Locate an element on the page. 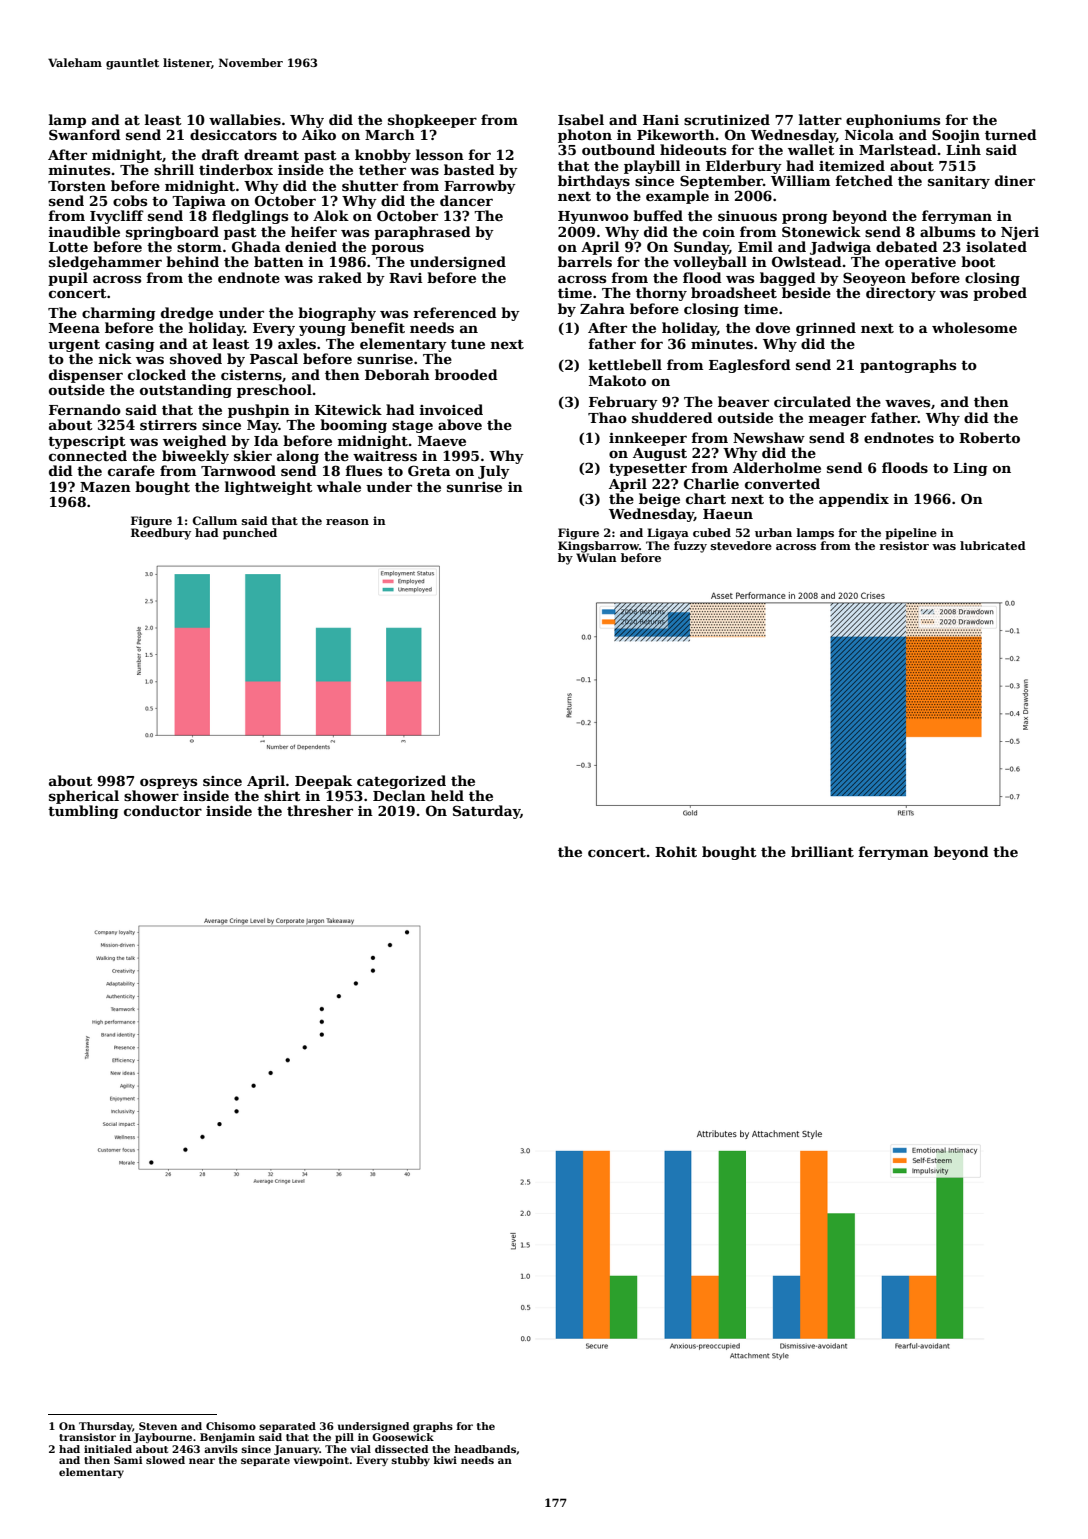 The height and width of the document is (1539, 1088). brilliant is located at coordinates (822, 851).
